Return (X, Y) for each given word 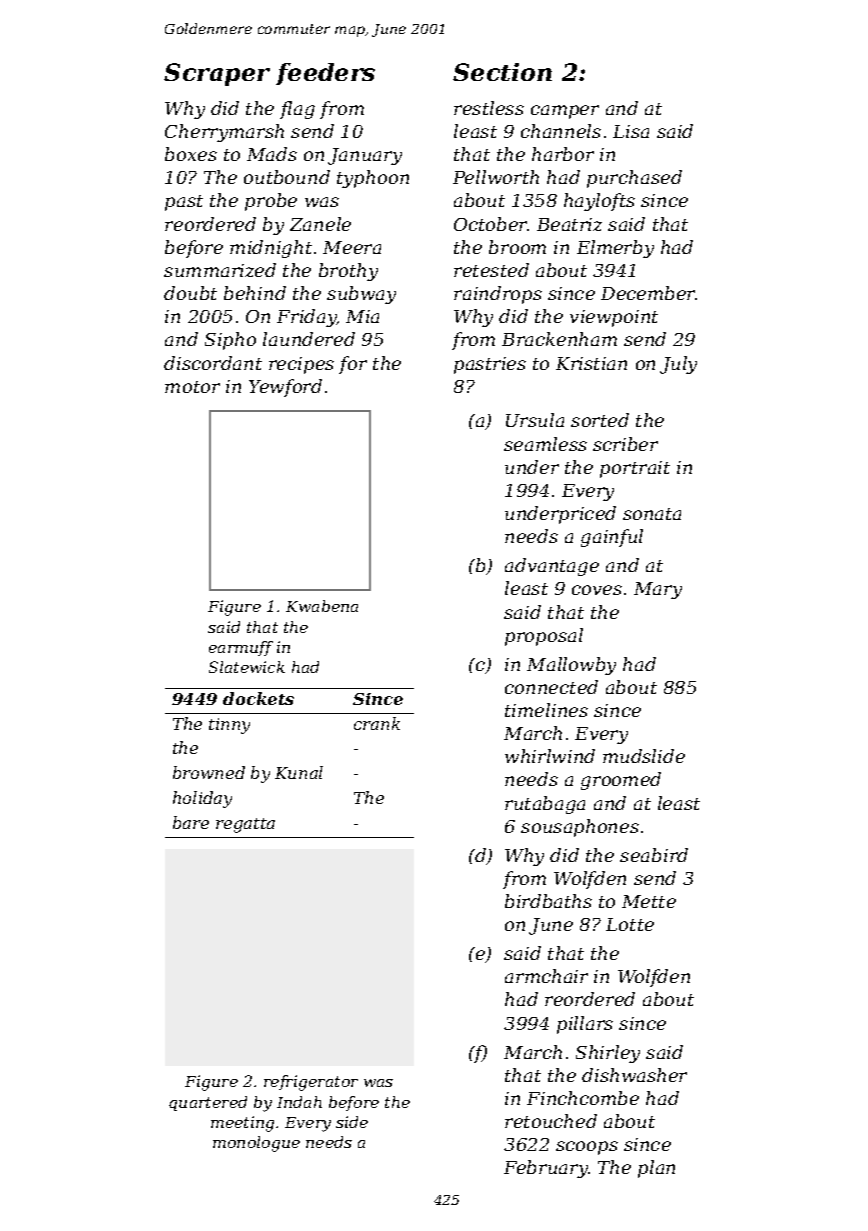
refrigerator (311, 1083)
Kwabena (322, 606)
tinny (229, 726)
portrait (635, 469)
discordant (213, 363)
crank (377, 723)
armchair (546, 976)
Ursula (535, 420)
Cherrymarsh (224, 133)
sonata (652, 514)
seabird (654, 855)
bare (191, 822)
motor (192, 387)
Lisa (631, 131)
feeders (325, 74)
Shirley (608, 1054)
